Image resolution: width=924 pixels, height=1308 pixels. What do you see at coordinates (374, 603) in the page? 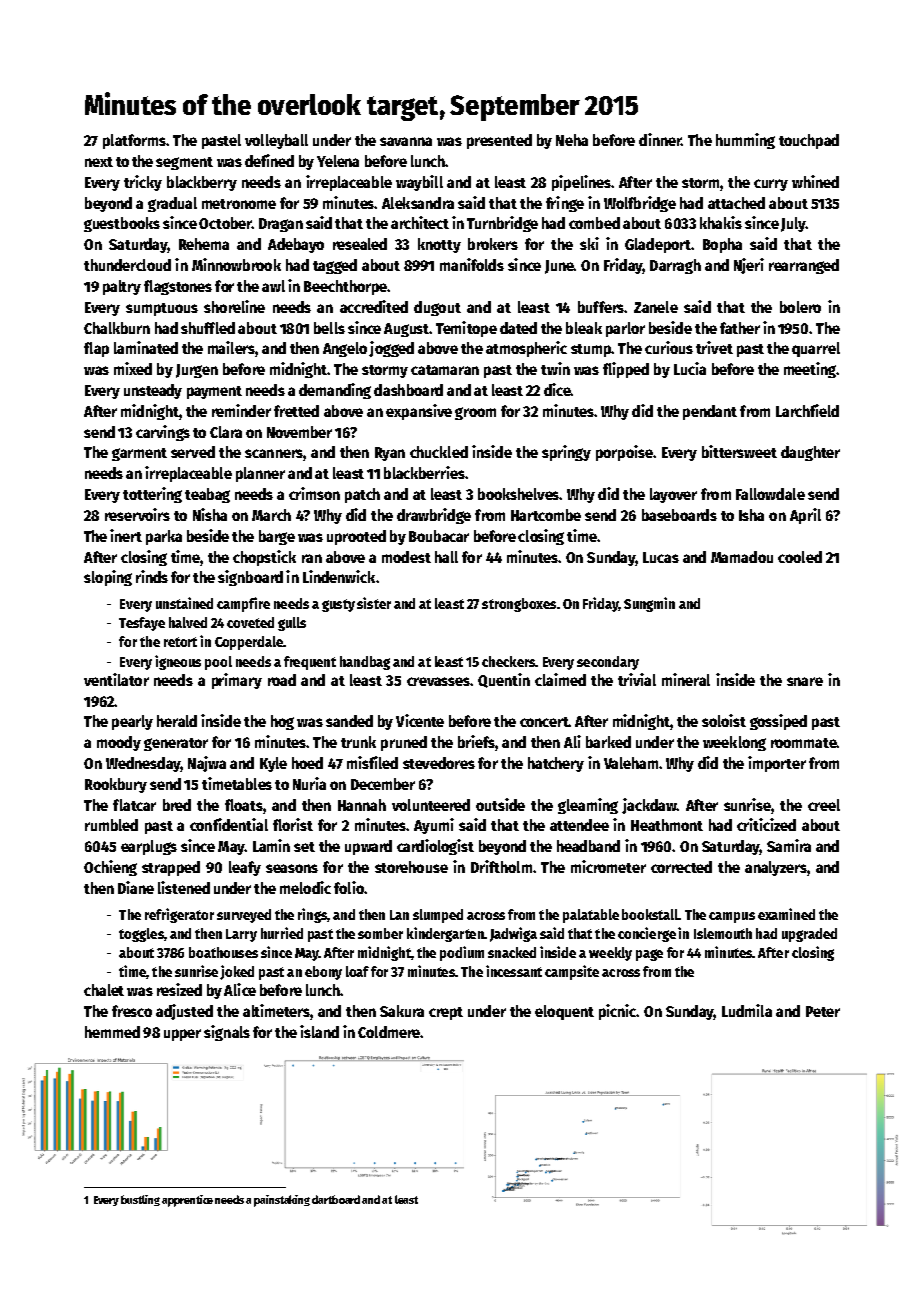
I see `sister` at bounding box center [374, 603].
